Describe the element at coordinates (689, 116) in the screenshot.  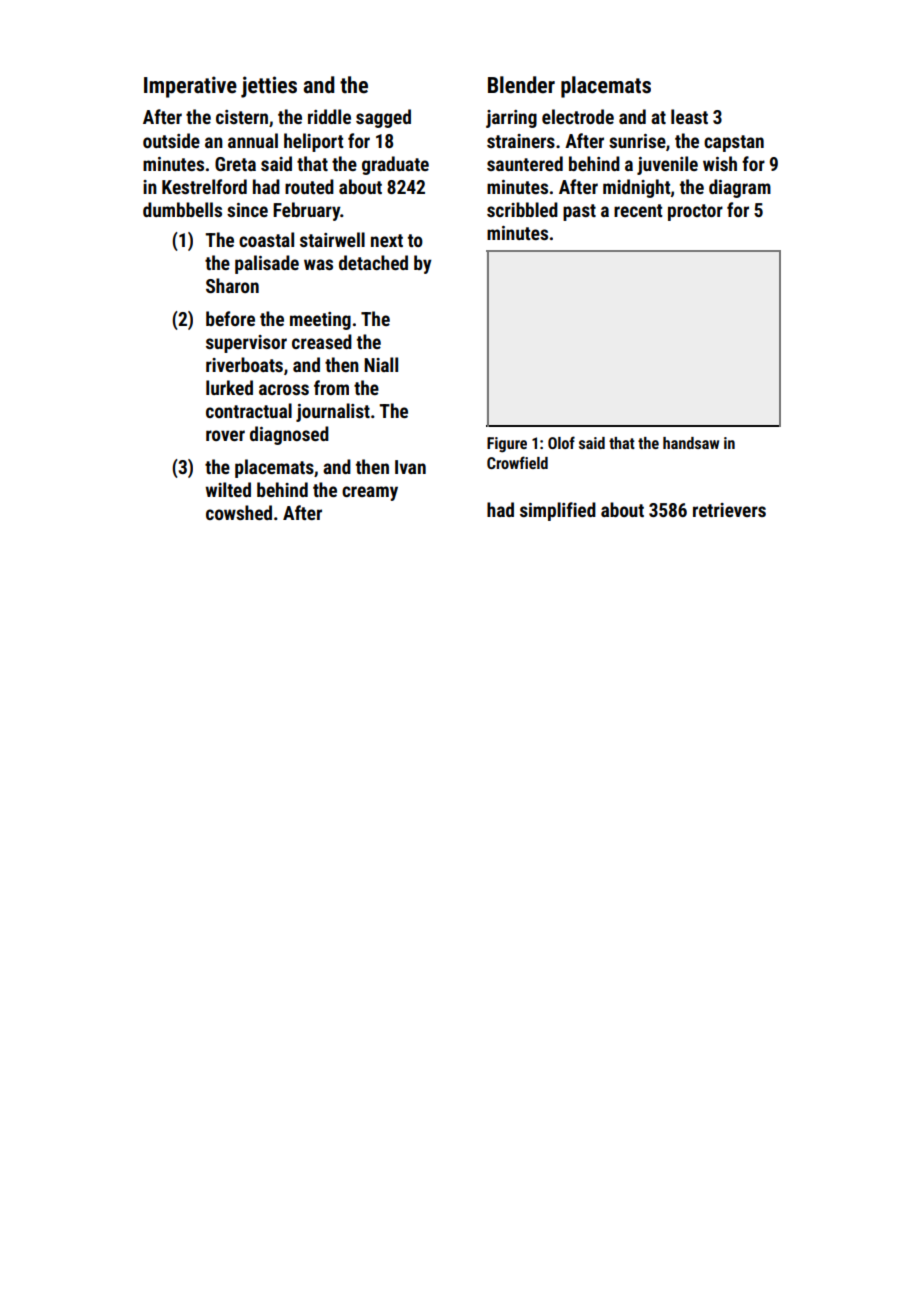
I see `least` at that location.
